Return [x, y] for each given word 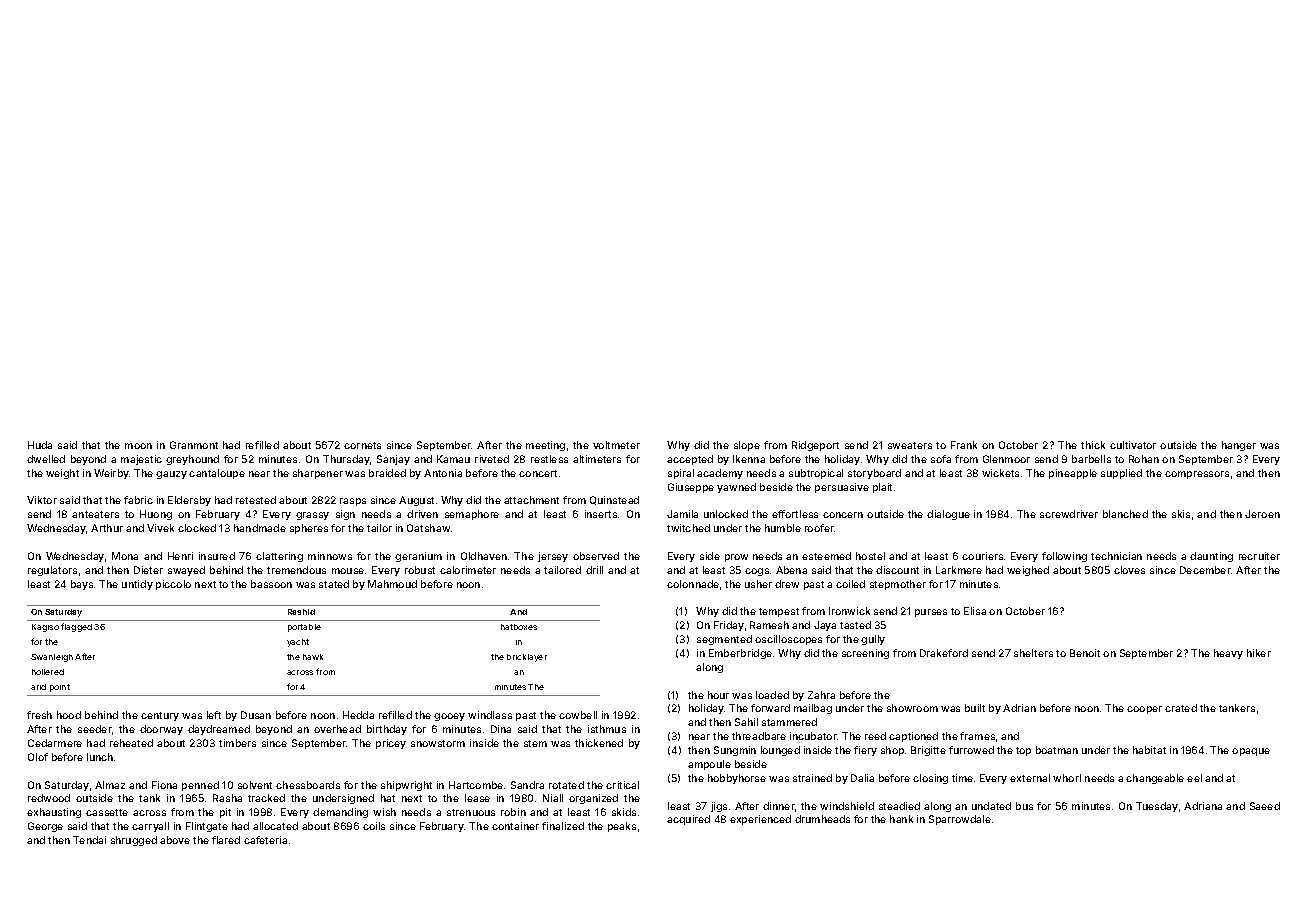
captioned [913, 737]
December [1205, 570]
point [60, 688]
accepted [690, 460]
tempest [779, 612]
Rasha [227, 798]
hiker [1259, 653]
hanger [1239, 446]
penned [200, 786]
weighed [1028, 571]
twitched [688, 528]
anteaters [95, 514]
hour [718, 695]
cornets [362, 445]
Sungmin [735, 751]
